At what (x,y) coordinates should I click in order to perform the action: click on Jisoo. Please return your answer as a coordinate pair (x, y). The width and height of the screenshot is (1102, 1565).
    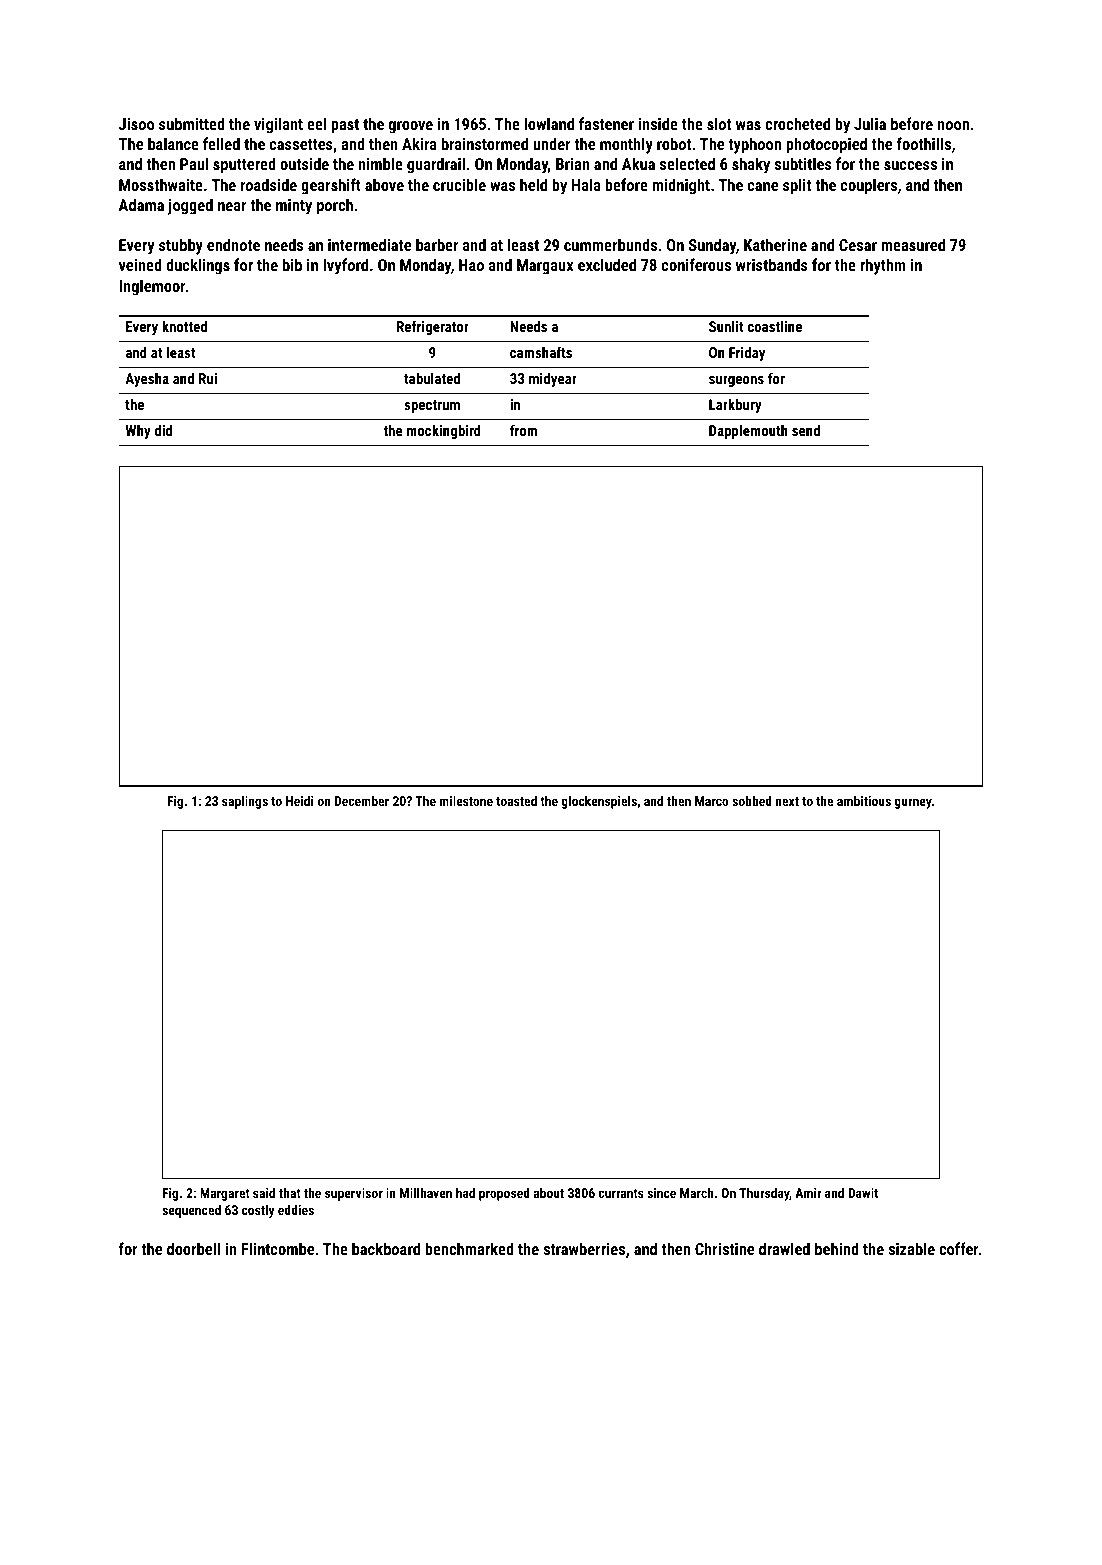
    Looking at the image, I should click on (136, 124).
